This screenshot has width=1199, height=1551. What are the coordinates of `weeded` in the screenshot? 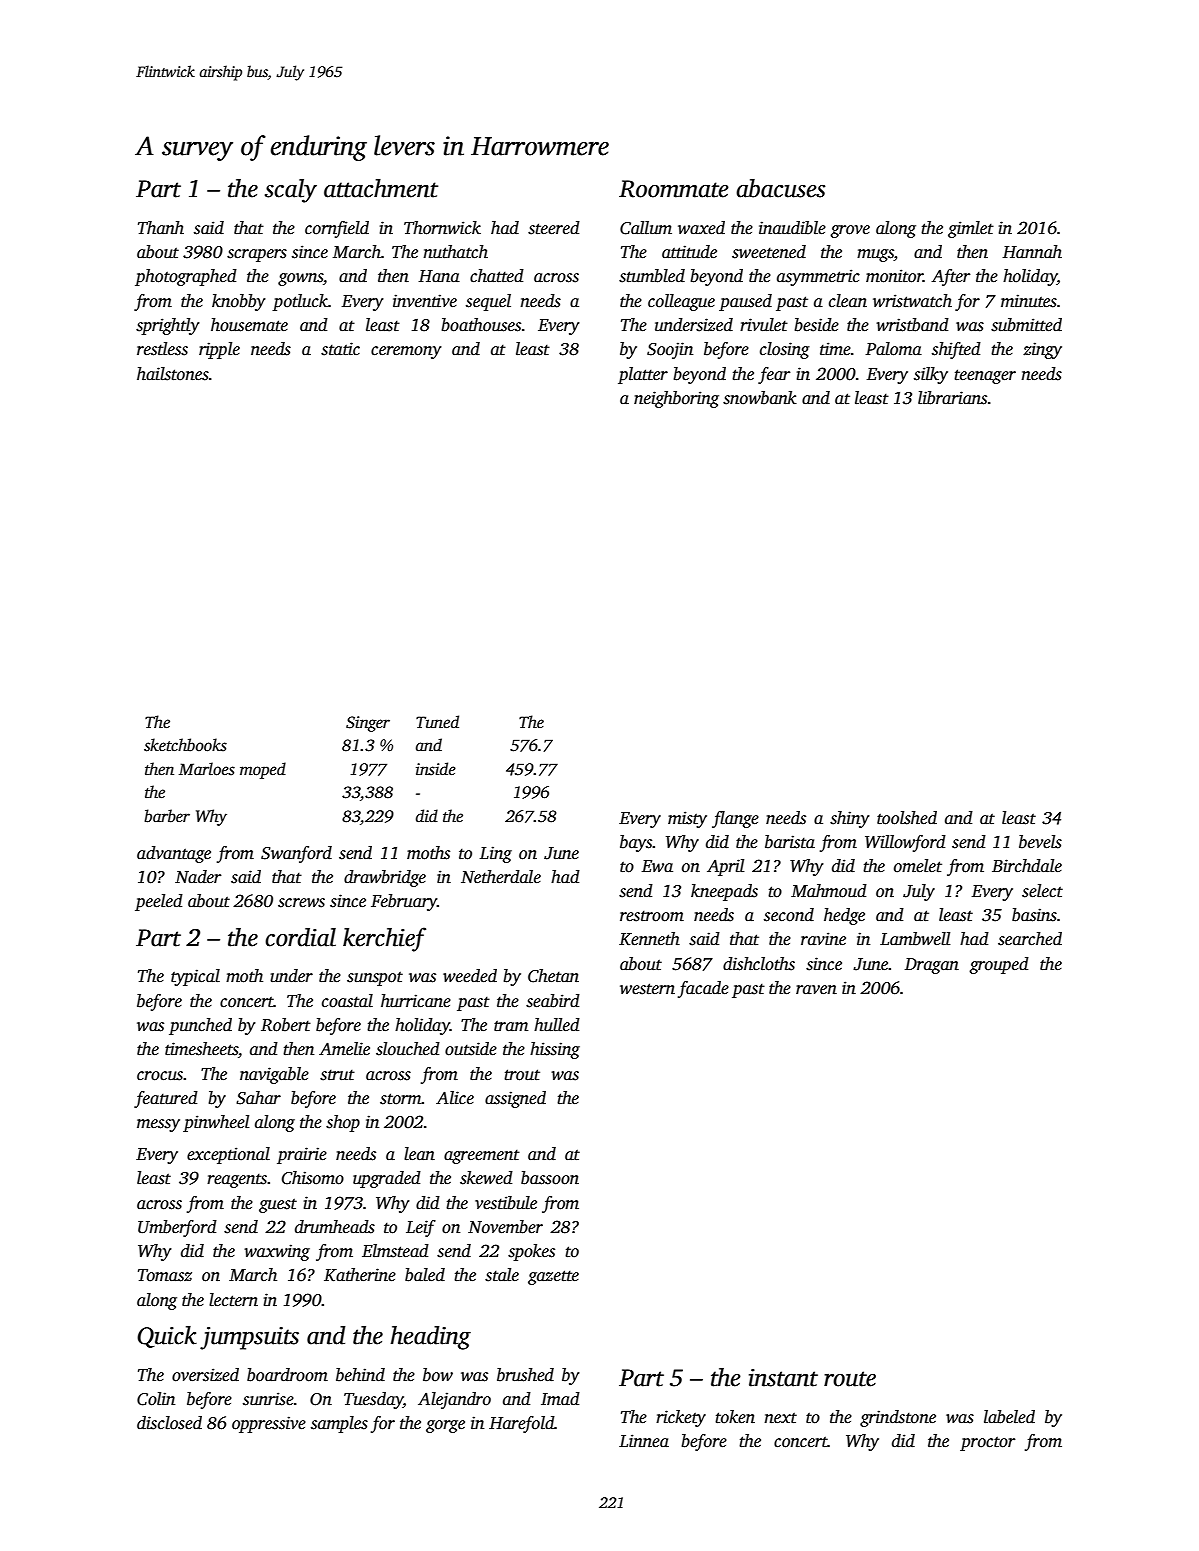 It's located at (470, 976).
